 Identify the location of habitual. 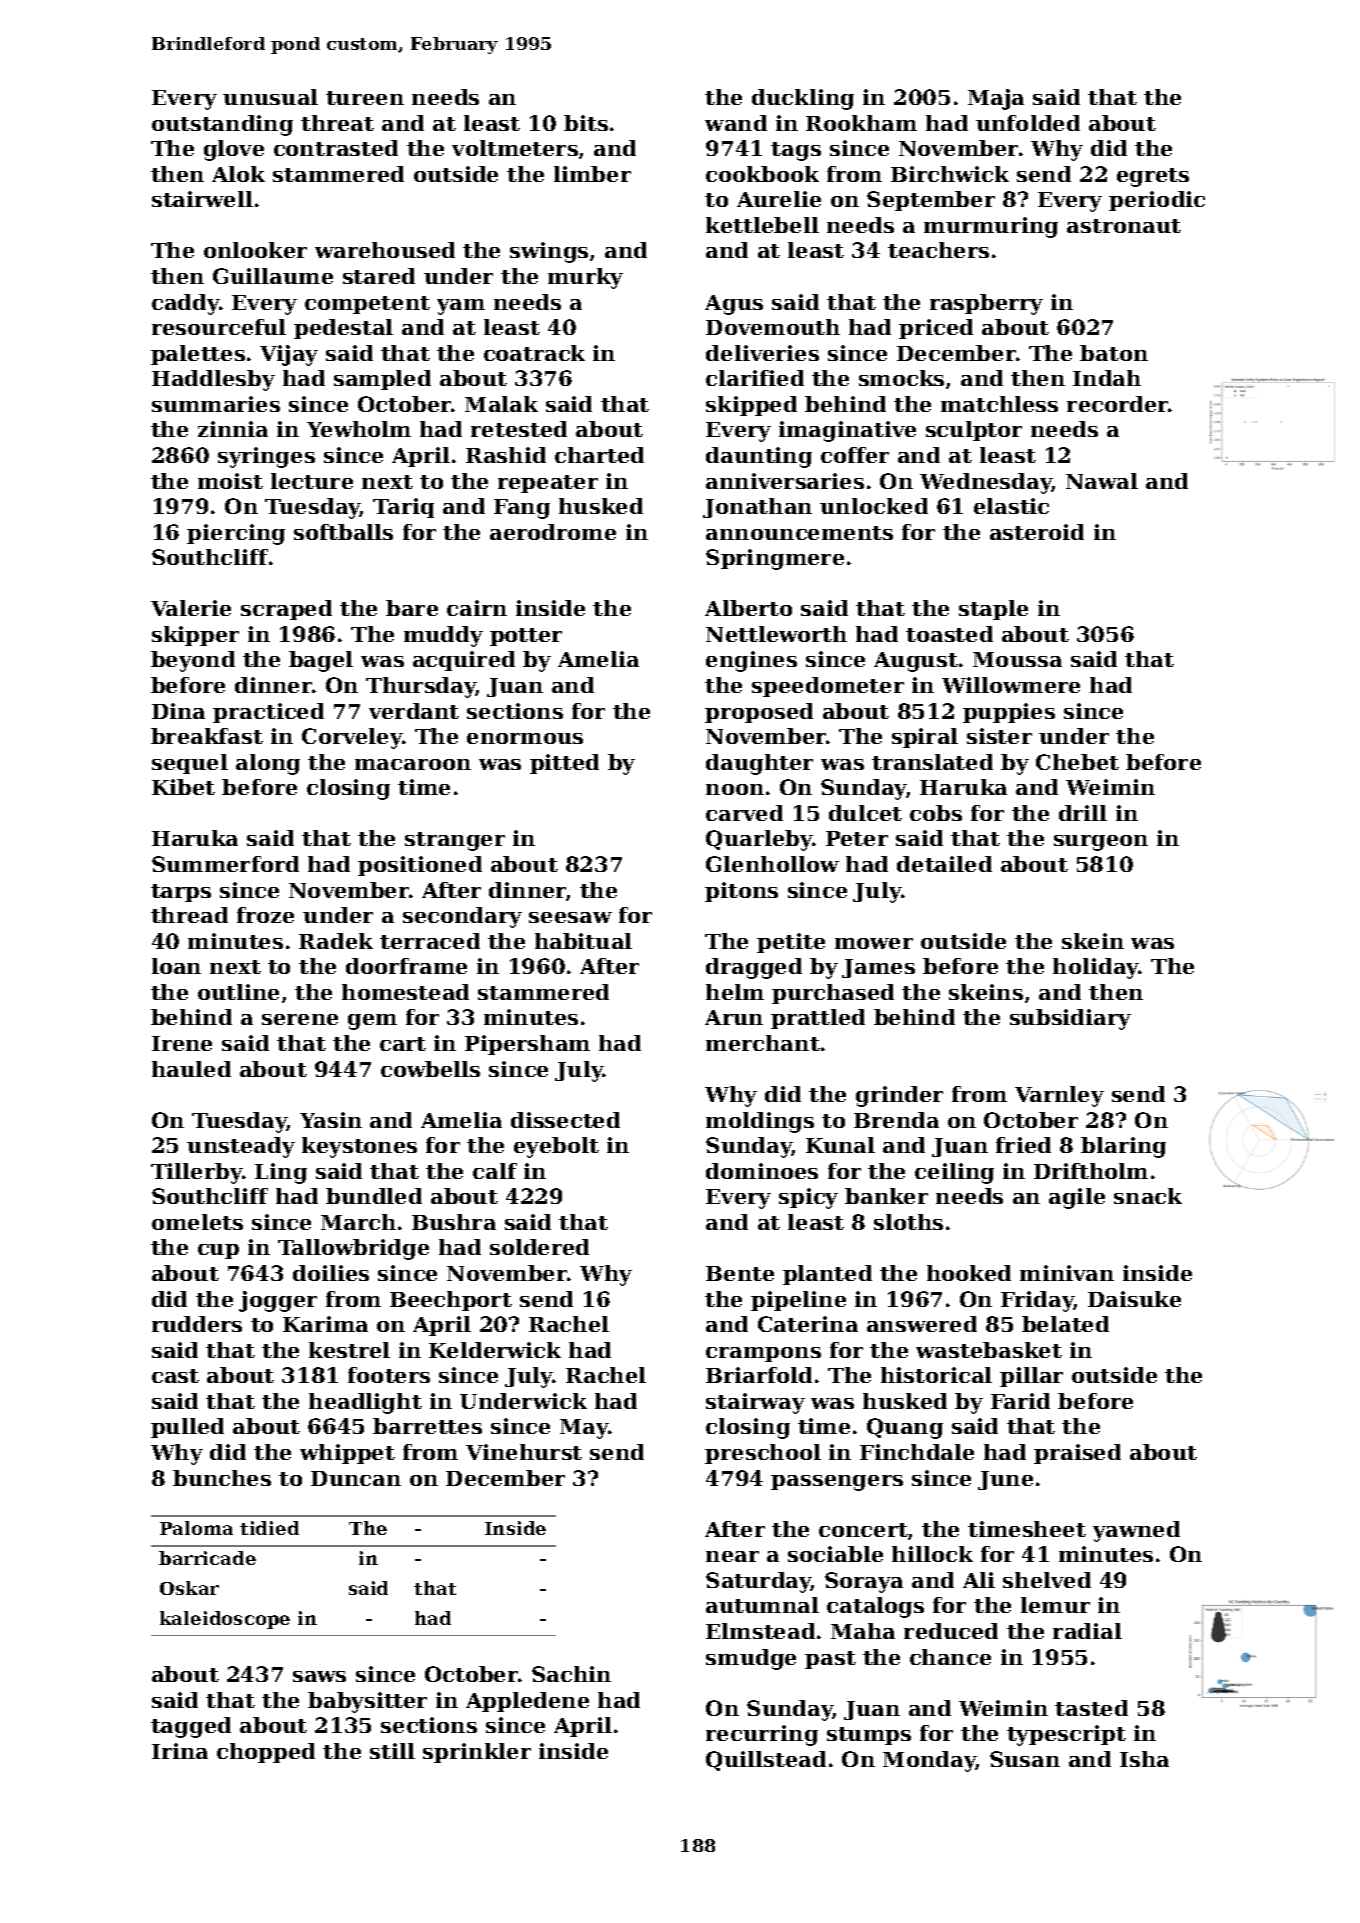
(583, 941).
